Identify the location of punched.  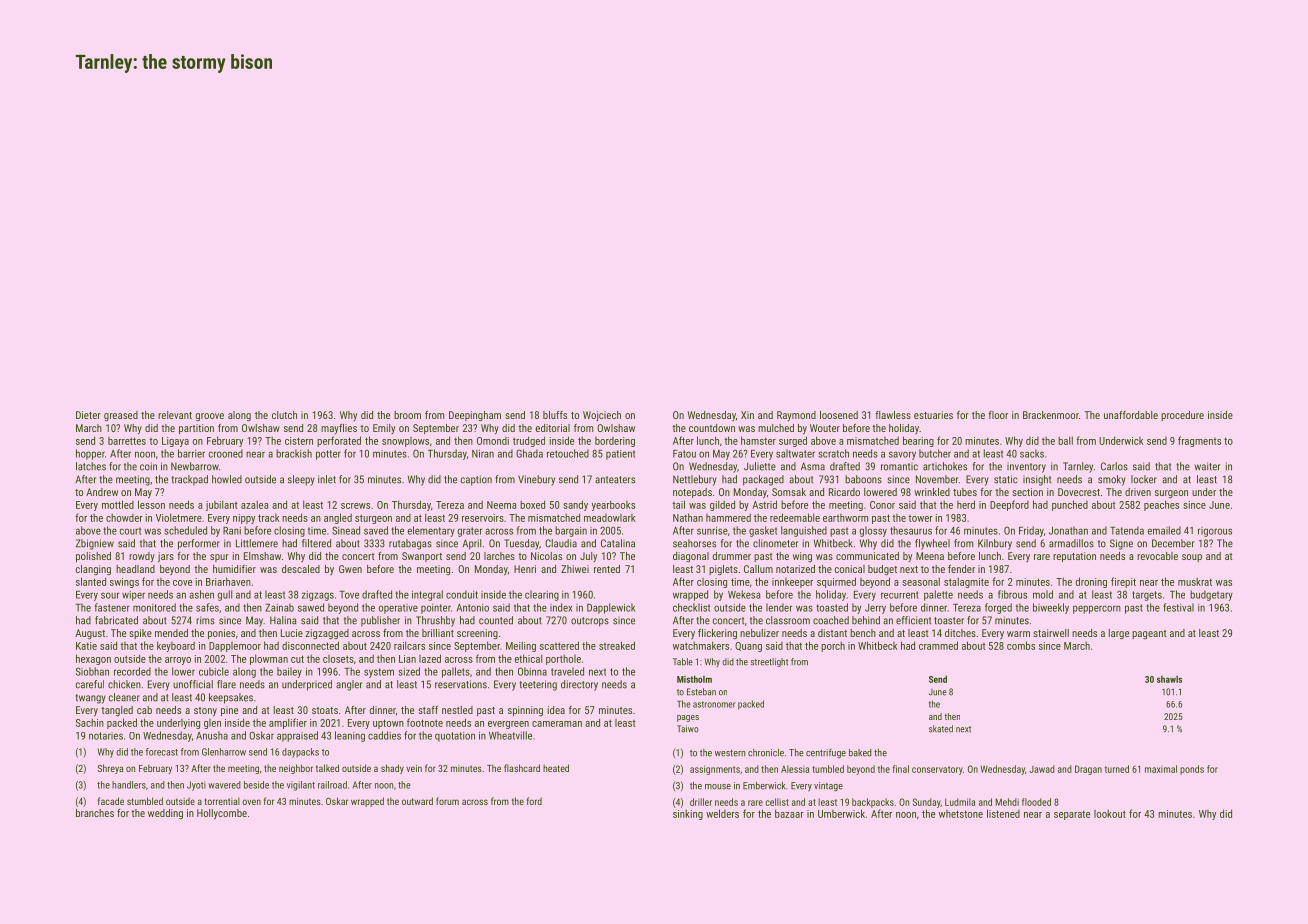
(1070, 505).
